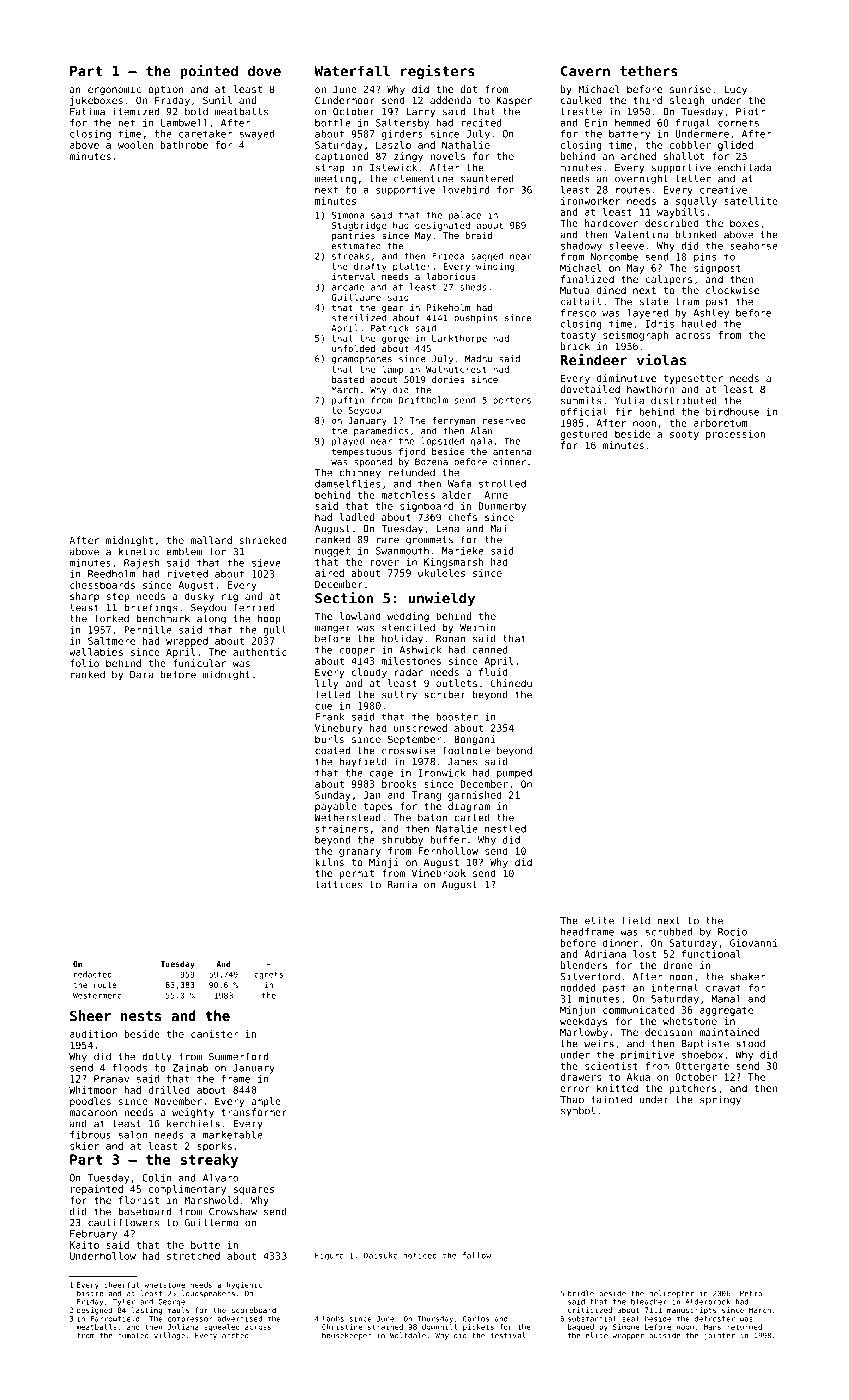  I want to click on arcade, so click(348, 287).
